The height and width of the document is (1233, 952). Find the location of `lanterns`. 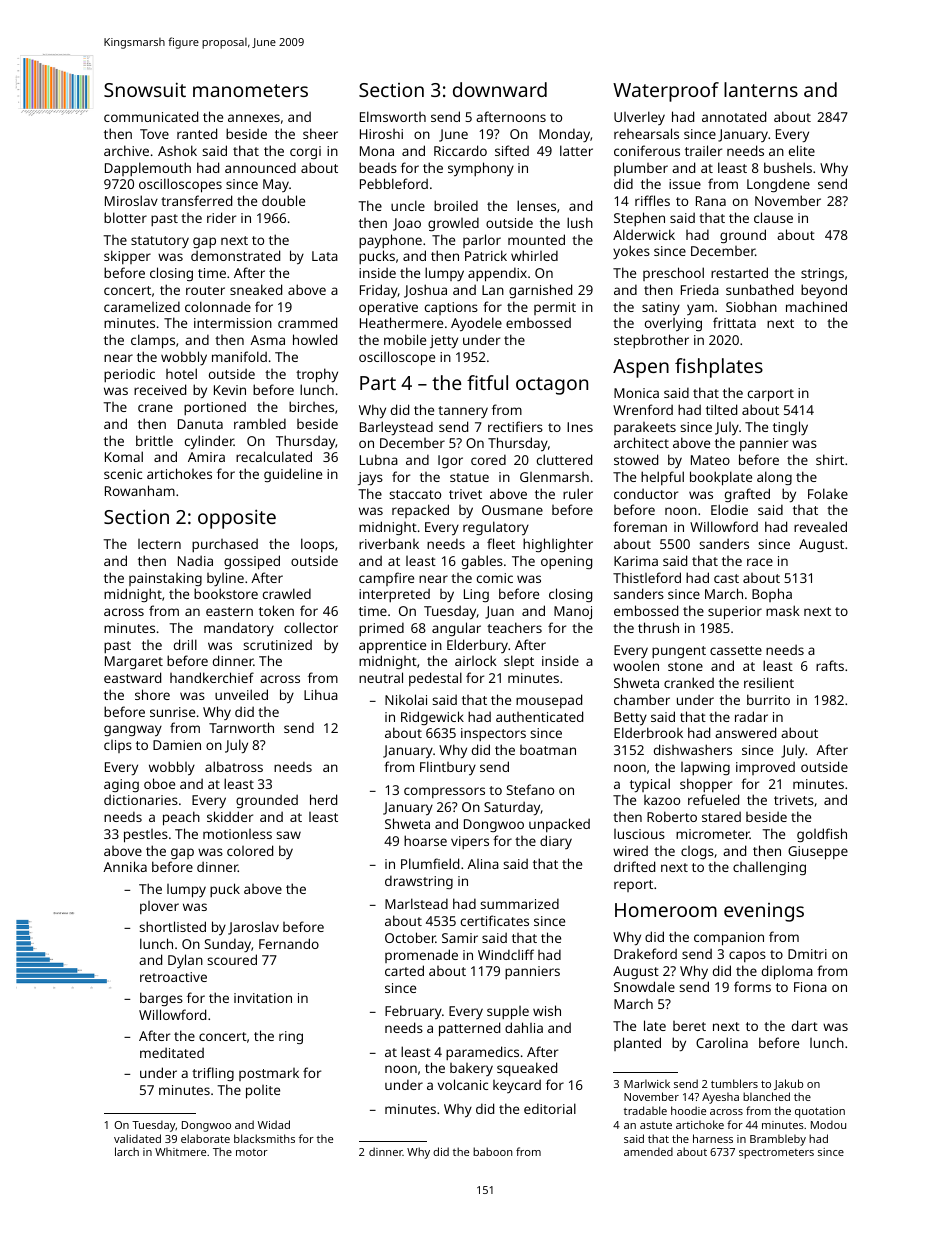

lanterns is located at coordinates (761, 89).
